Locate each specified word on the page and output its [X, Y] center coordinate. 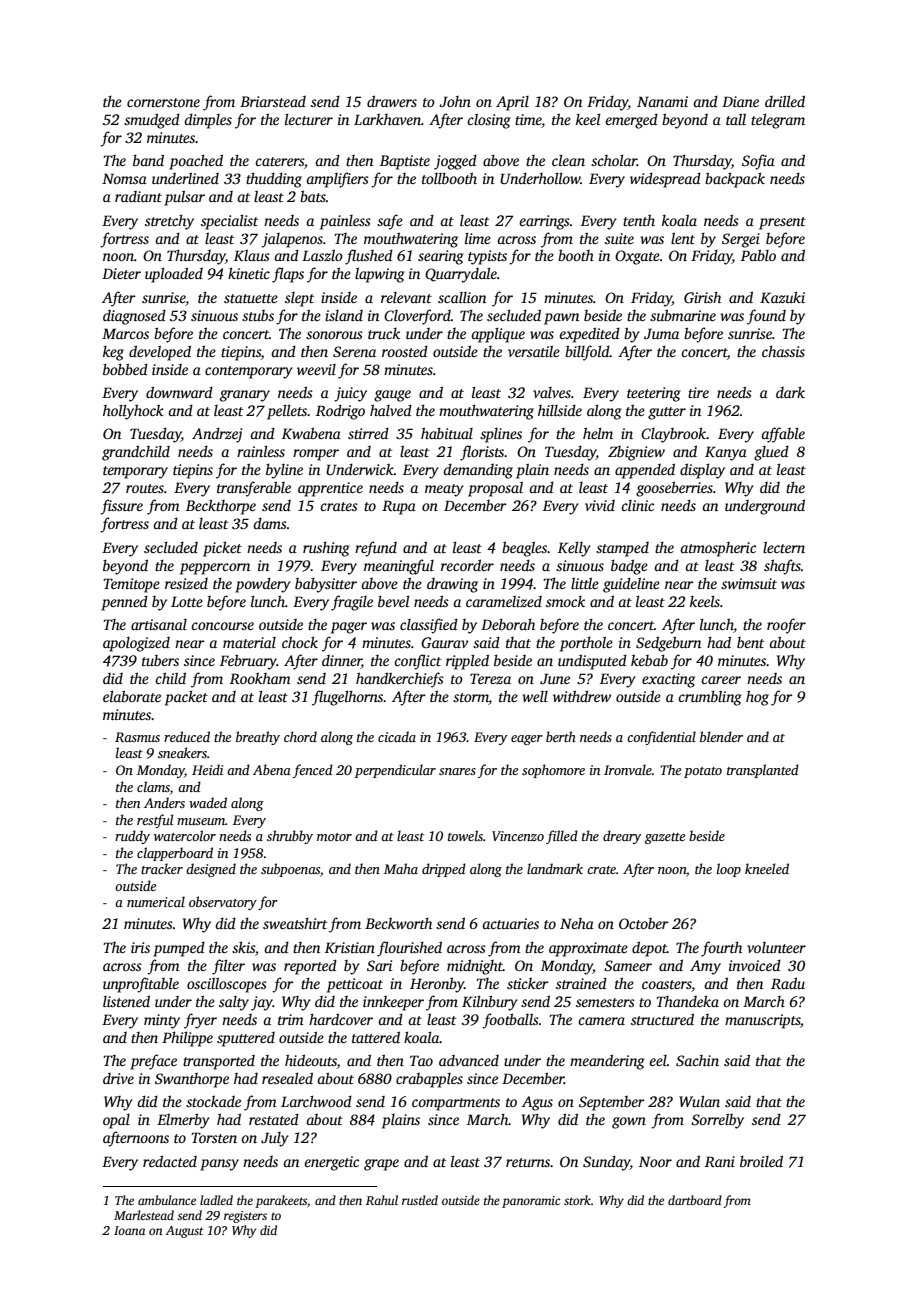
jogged [455, 162]
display [702, 471]
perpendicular [395, 771]
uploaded [174, 275]
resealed [287, 1078]
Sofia [758, 162]
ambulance [167, 1200]
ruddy [132, 837]
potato [703, 772]
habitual [447, 433]
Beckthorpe [221, 507]
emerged [631, 121]
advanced [469, 1060]
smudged [152, 121]
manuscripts [762, 1021]
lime [478, 238]
